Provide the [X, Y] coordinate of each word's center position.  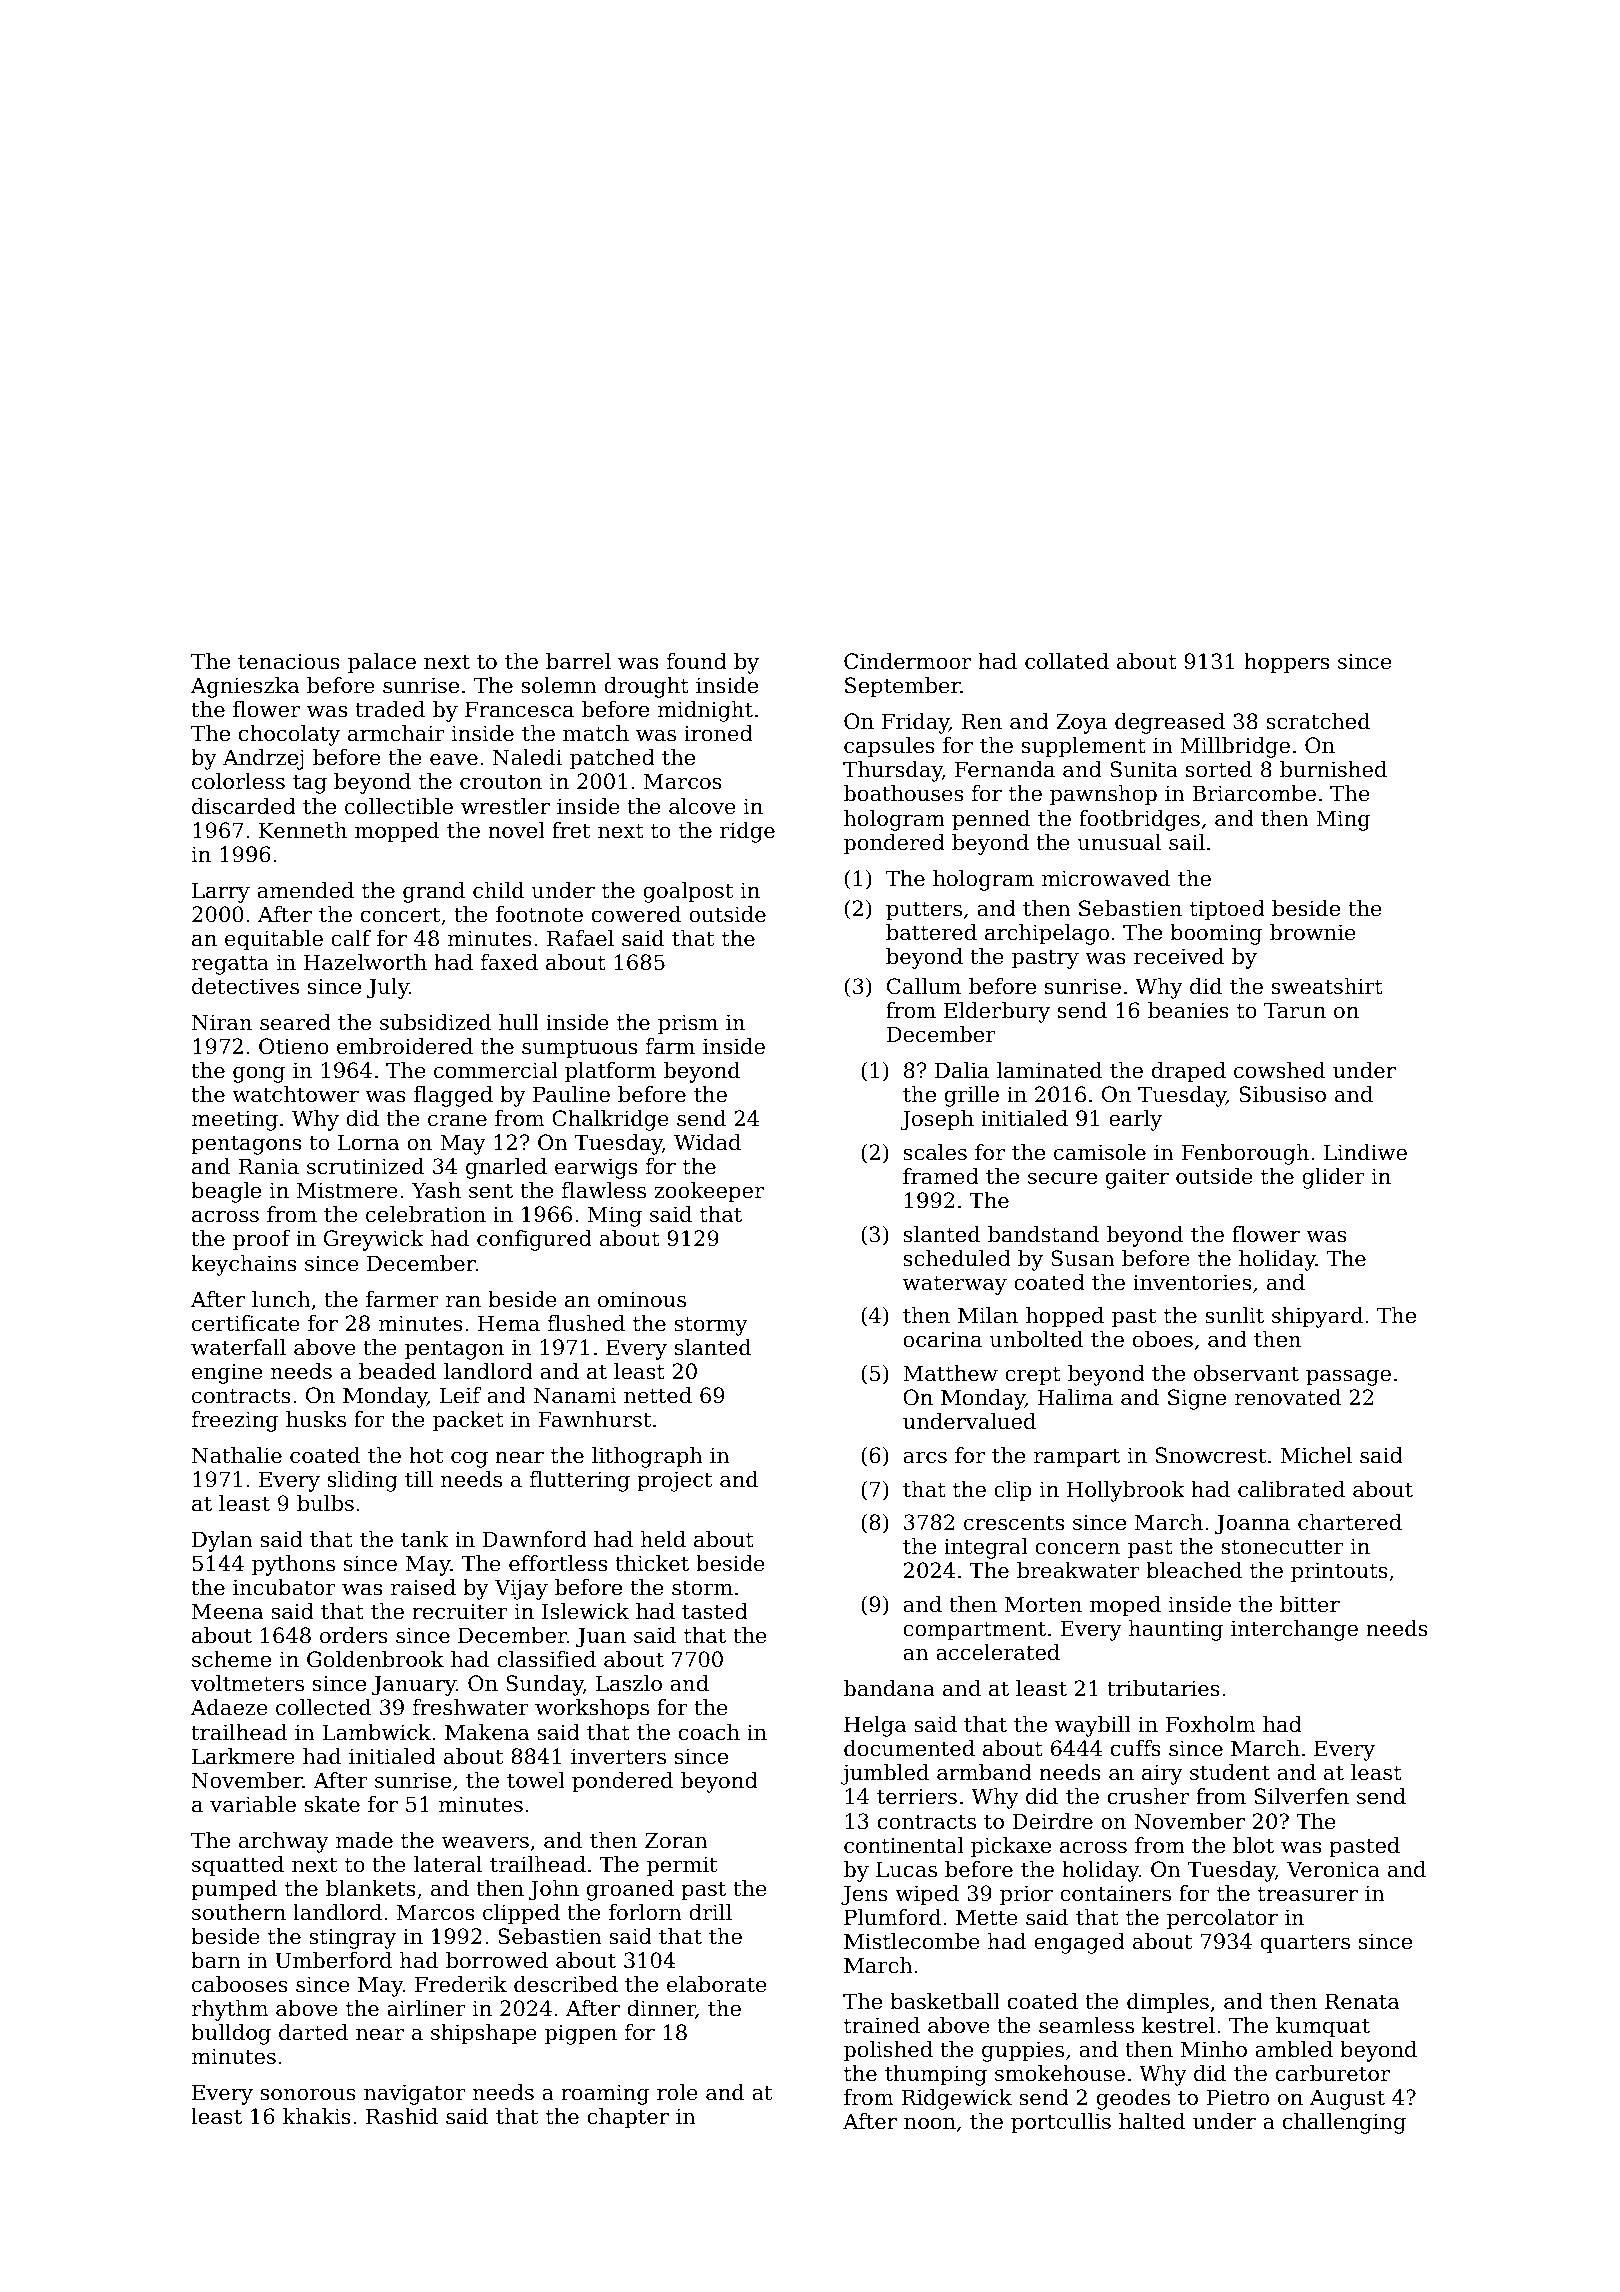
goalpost [688, 892]
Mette [987, 1917]
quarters [1305, 1944]
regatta [230, 965]
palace [382, 663]
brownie [1313, 932]
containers [1115, 1893]
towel [536, 1780]
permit [682, 1866]
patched [612, 759]
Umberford [333, 1960]
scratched [1318, 721]
